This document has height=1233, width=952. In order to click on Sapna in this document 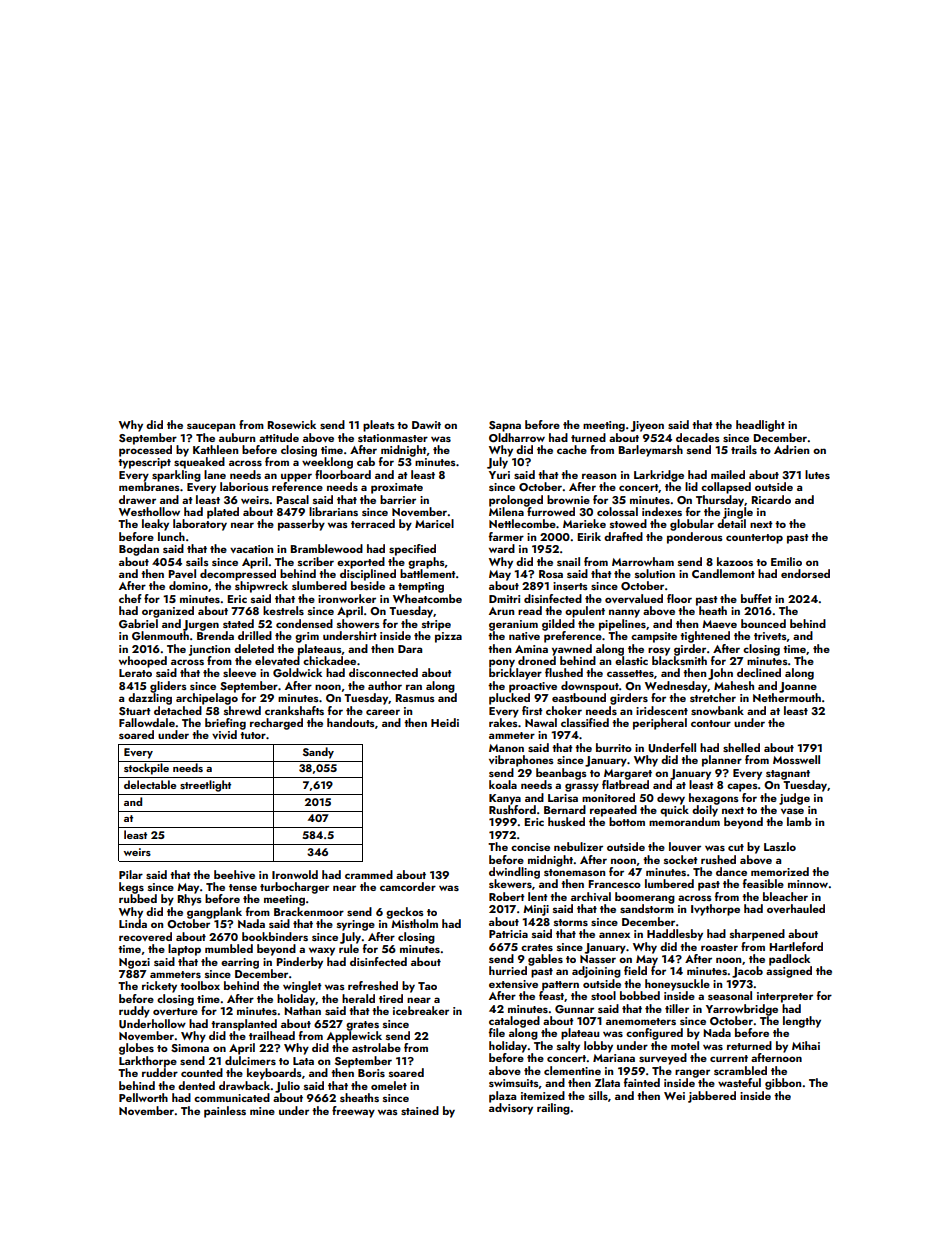, I will do `click(505, 426)`.
